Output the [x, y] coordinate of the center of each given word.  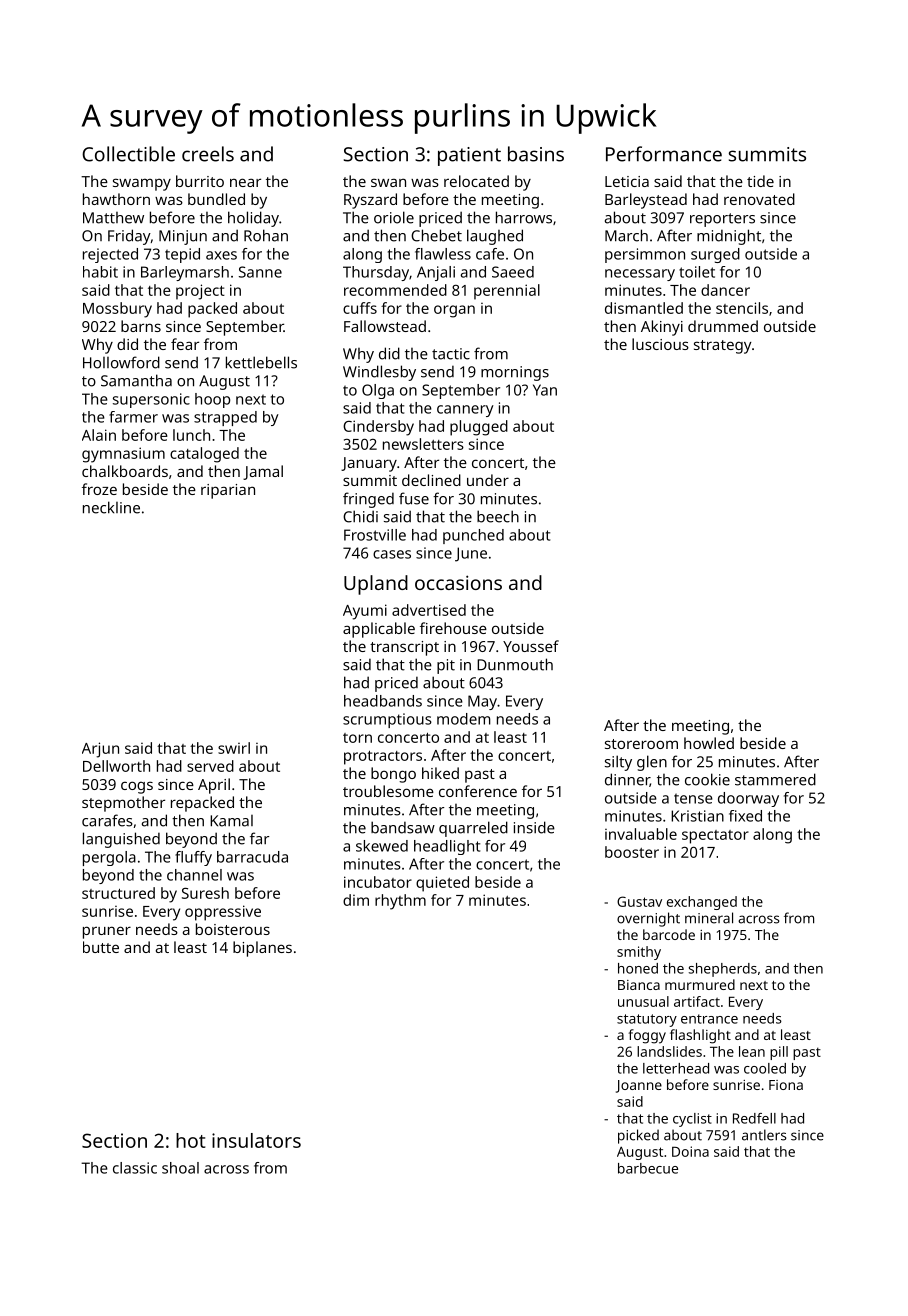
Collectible [128, 154]
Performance [664, 154]
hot [190, 1140]
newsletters [423, 444]
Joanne [639, 1086]
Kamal [231, 821]
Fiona [786, 1085]
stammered [775, 779]
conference [478, 791]
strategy [723, 347]
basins [536, 154]
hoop [212, 400]
